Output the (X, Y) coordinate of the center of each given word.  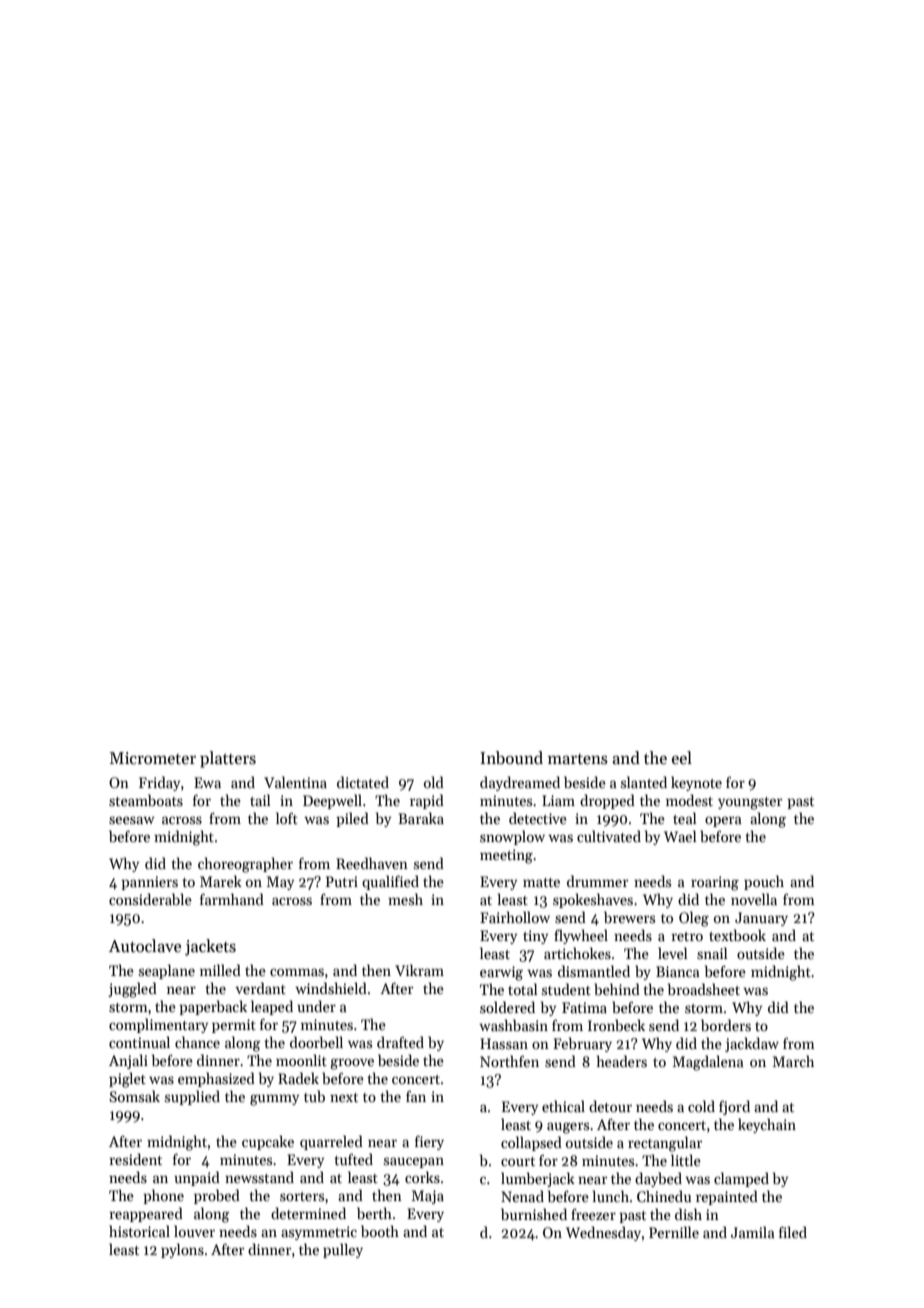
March (793, 1061)
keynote (696, 783)
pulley (343, 1250)
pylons (182, 1250)
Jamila (753, 1232)
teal (685, 818)
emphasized (216, 1079)
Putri (342, 881)
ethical (563, 1106)
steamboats (146, 800)
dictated (363, 782)
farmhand (232, 899)
